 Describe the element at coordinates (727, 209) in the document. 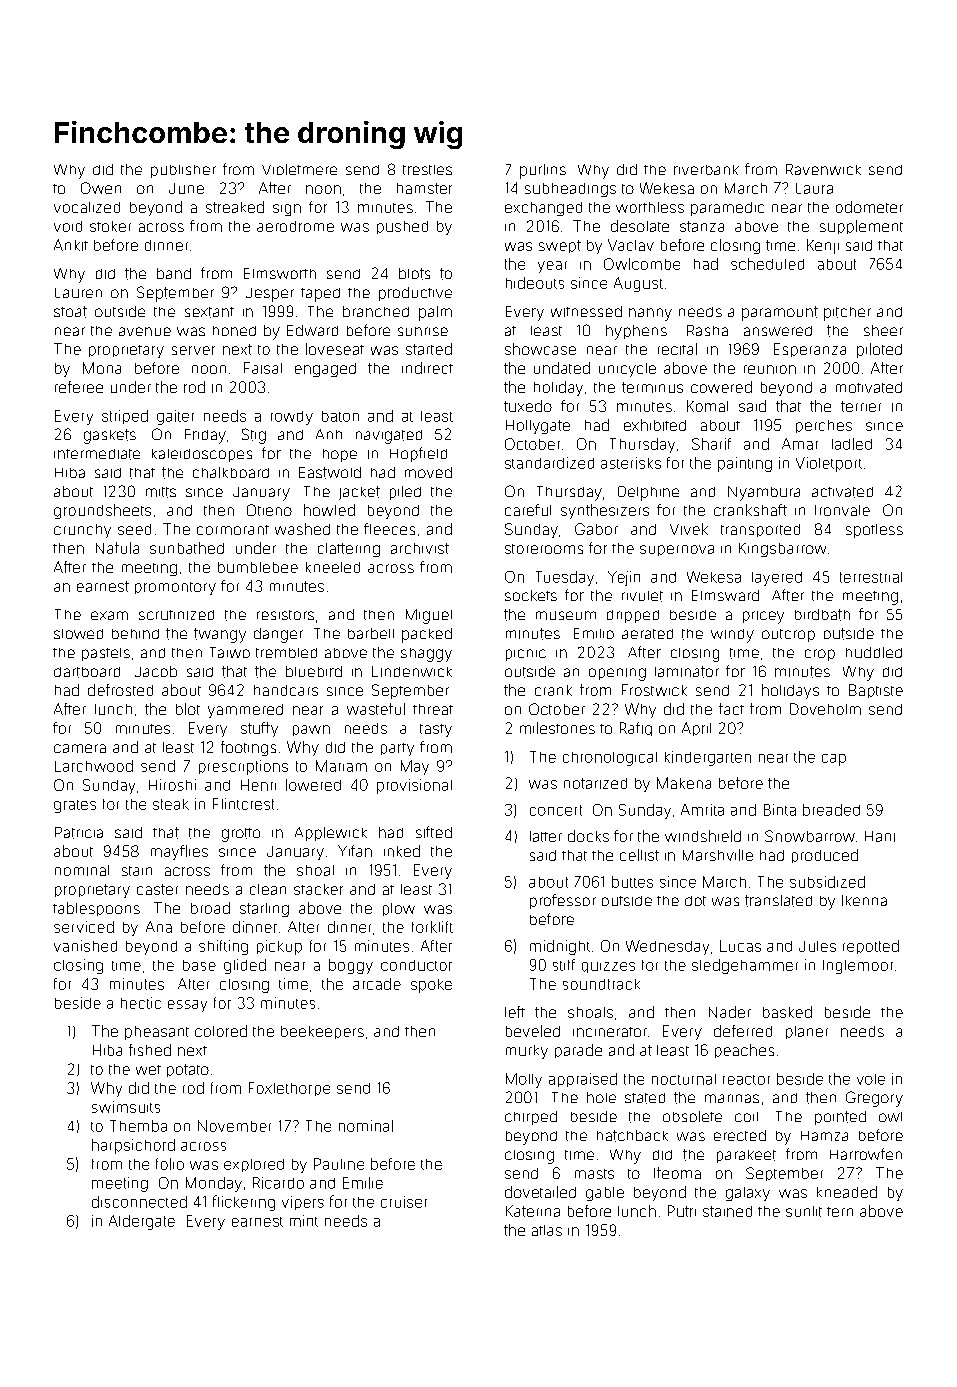

I see `paramedic` at that location.
